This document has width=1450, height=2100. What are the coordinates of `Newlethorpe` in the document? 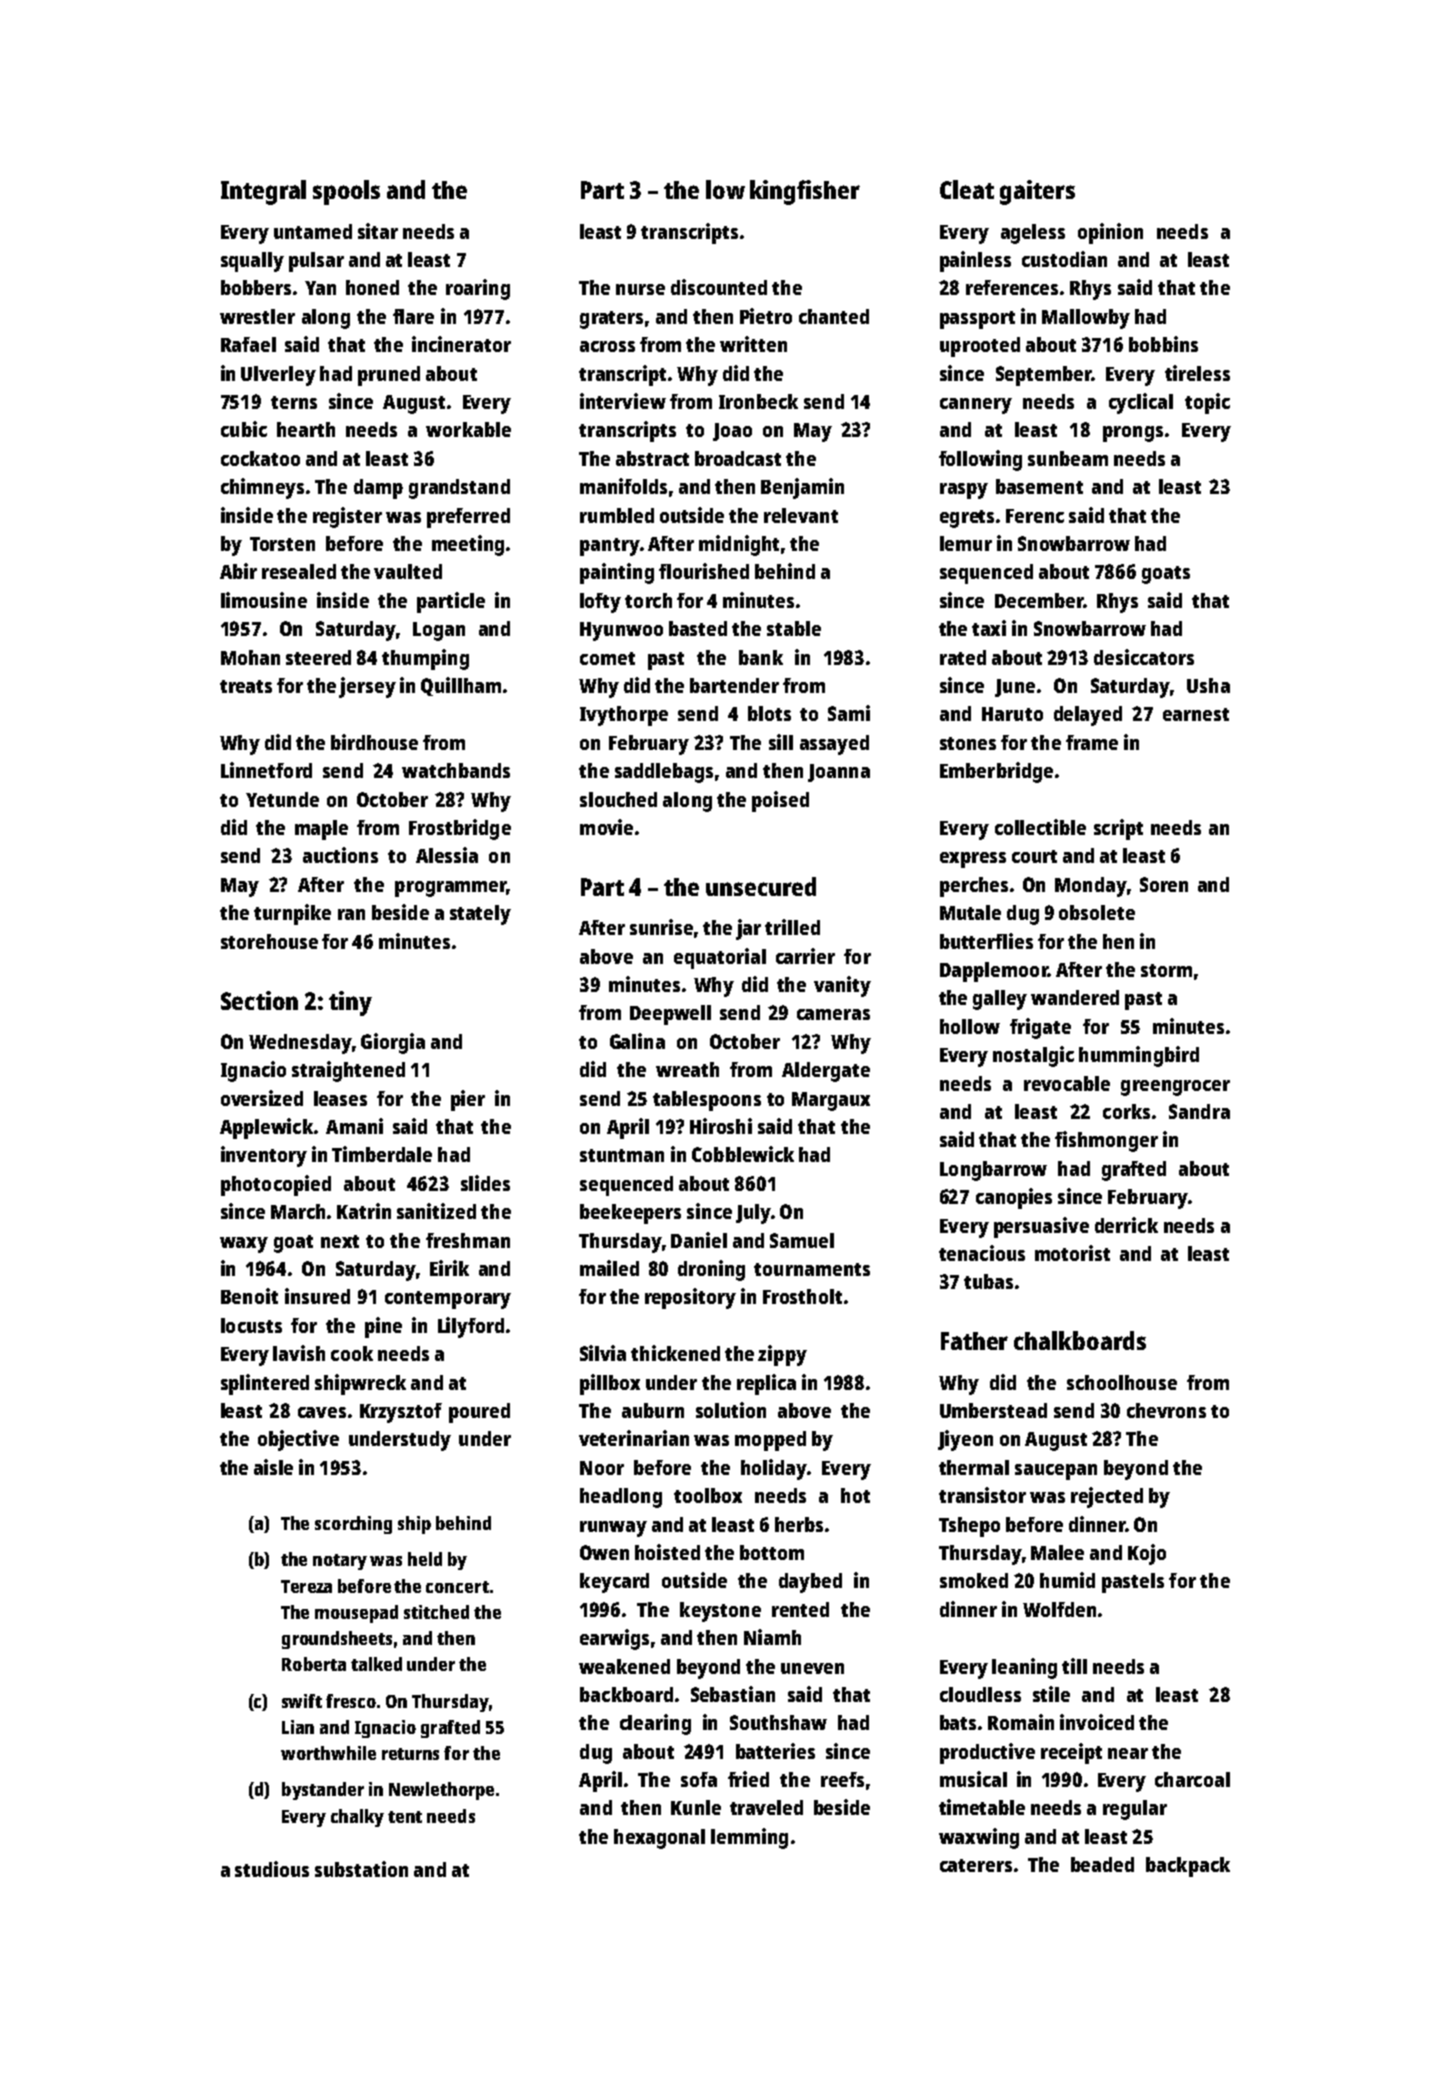 It's located at (441, 1791).
